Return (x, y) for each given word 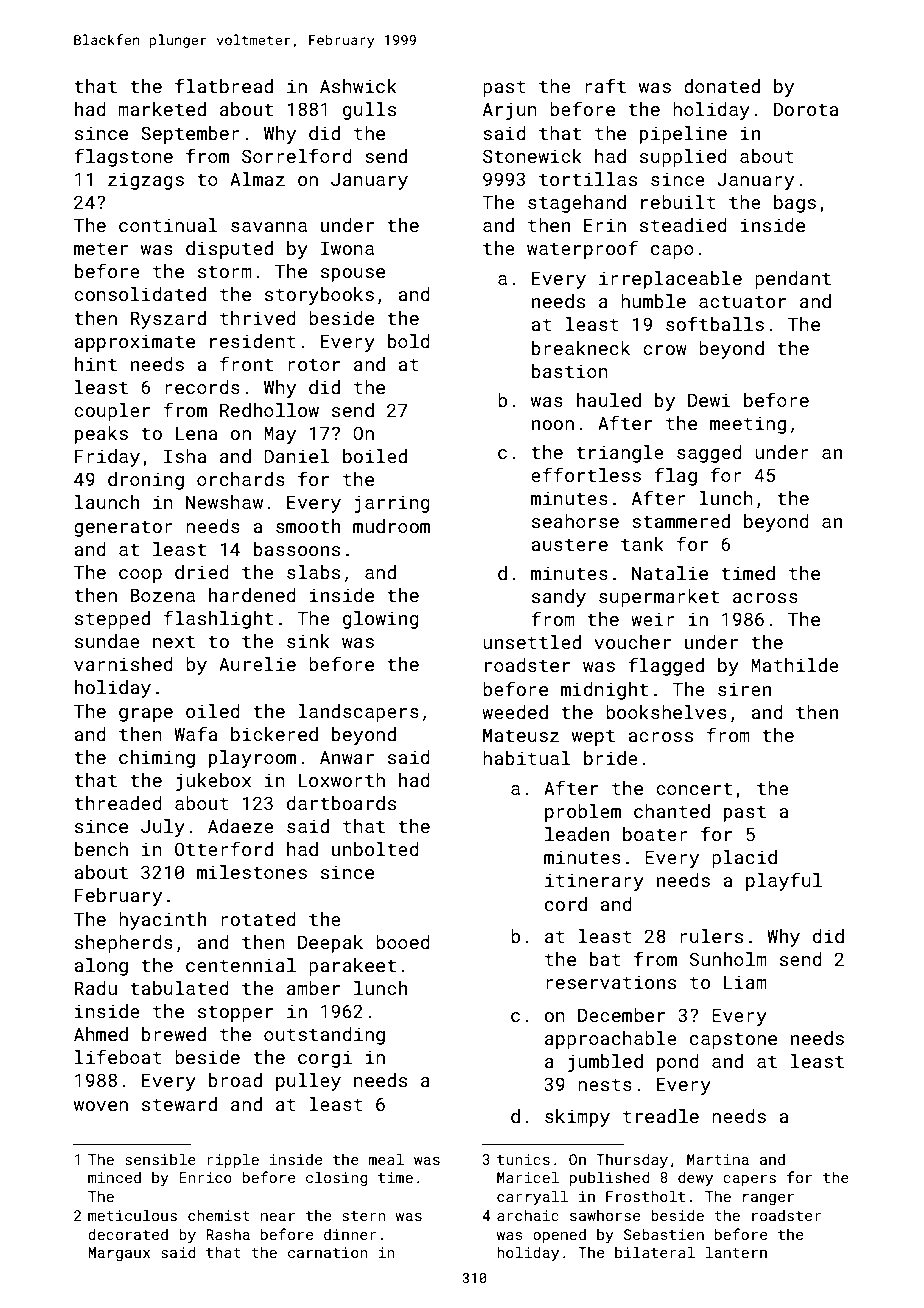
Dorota (806, 109)
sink (308, 641)
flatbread (224, 85)
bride (611, 758)
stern (364, 1216)
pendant (793, 280)
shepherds (124, 944)
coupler (112, 412)
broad (235, 1080)
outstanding (324, 1036)
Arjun (510, 111)
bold (409, 341)
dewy (695, 1178)
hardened (252, 595)
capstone (733, 1041)
